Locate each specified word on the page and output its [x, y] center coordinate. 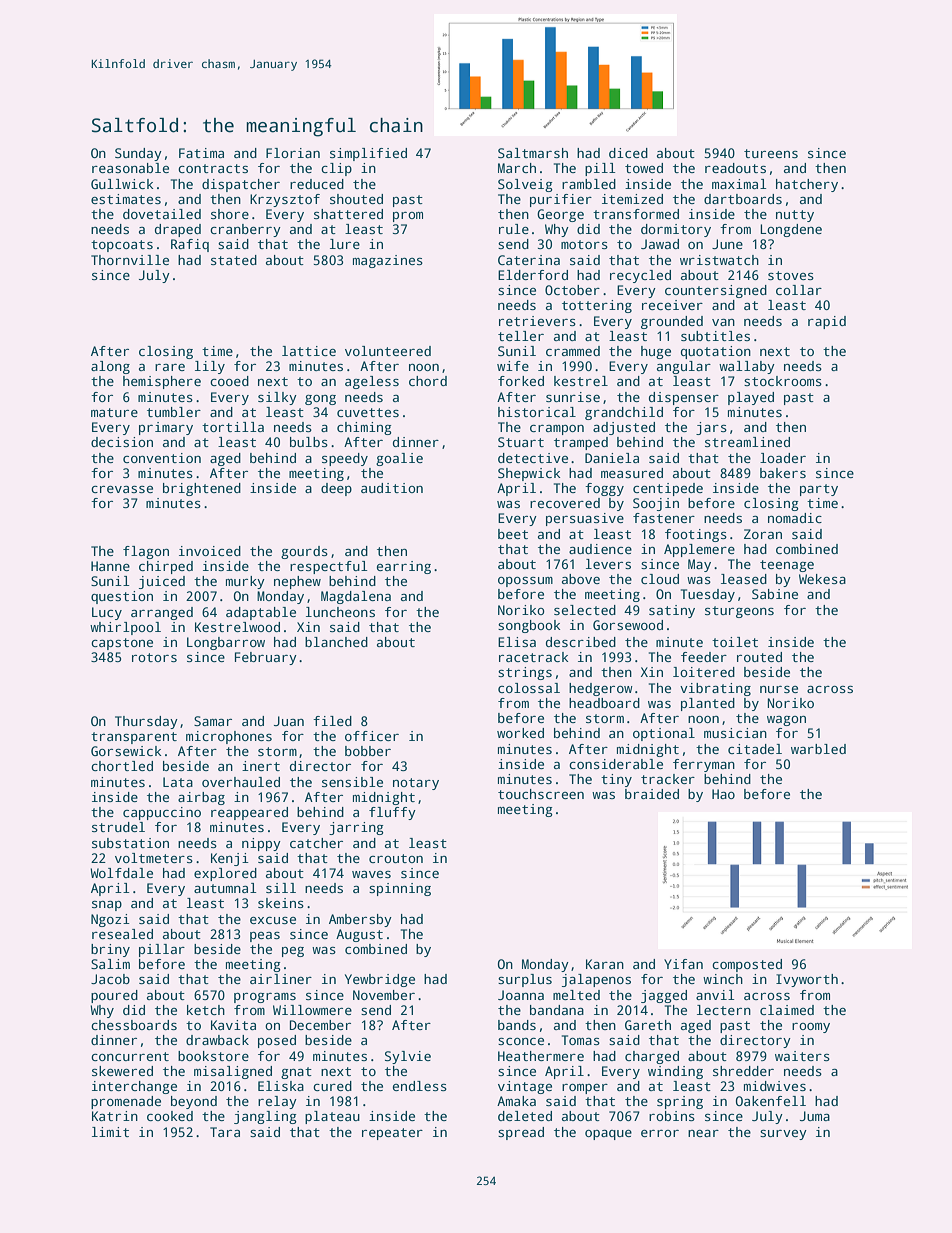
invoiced [210, 551]
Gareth [648, 1025]
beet [513, 534]
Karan [605, 964]
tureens [771, 153]
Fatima [201, 153]
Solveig [525, 185]
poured [114, 996]
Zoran [763, 534]
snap [107, 906]
